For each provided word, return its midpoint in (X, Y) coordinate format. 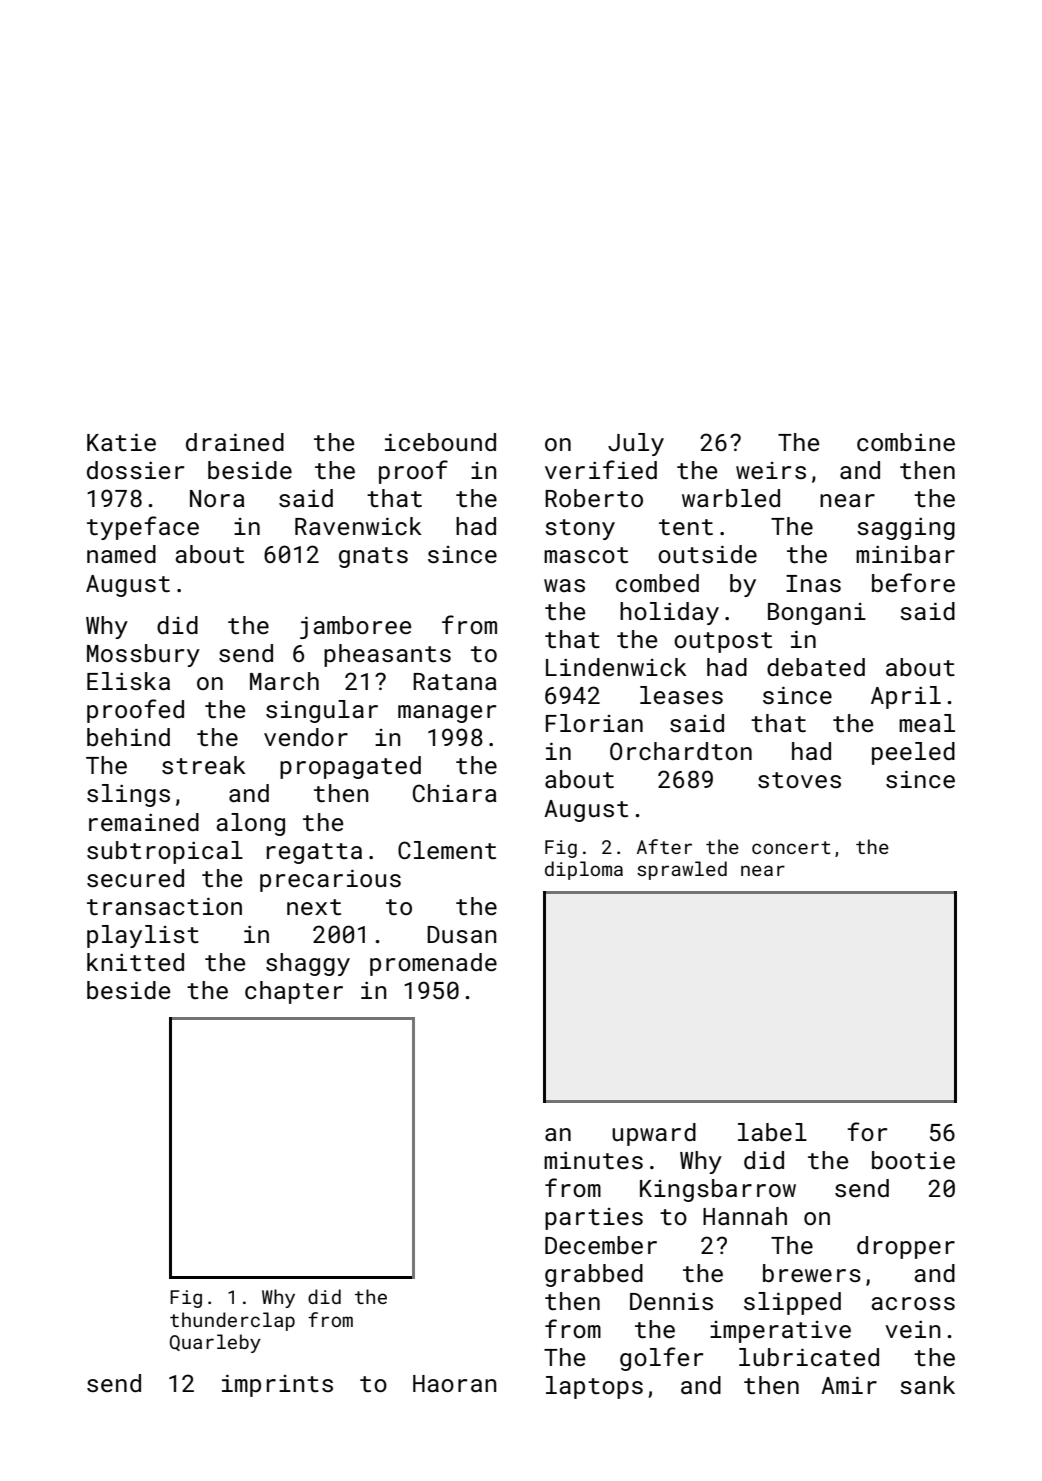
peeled (913, 753)
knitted (135, 962)
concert (791, 847)
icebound (440, 442)
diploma (584, 870)
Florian (594, 723)
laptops (594, 1387)
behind (128, 737)
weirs (771, 470)
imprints (277, 1385)
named (121, 554)
